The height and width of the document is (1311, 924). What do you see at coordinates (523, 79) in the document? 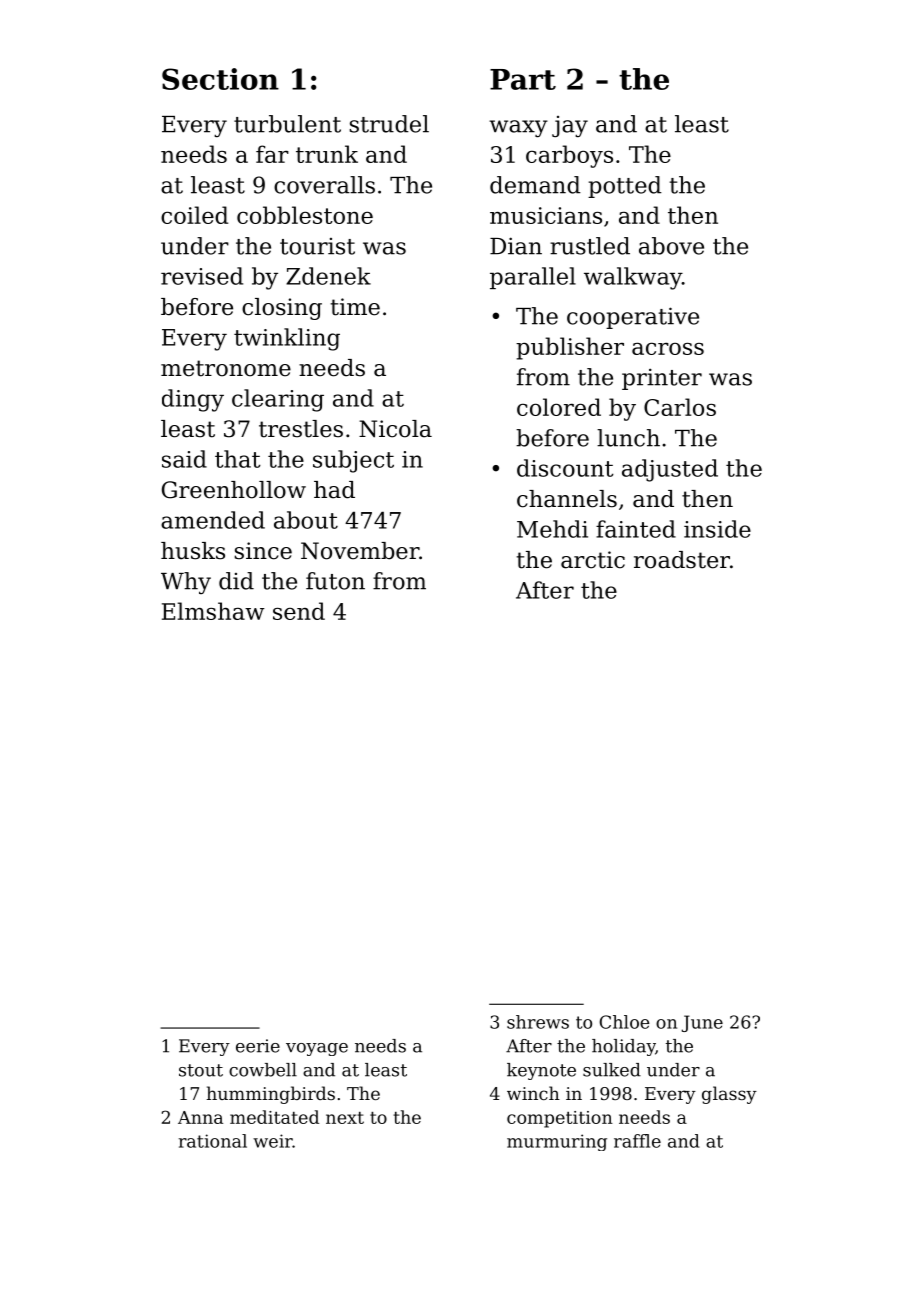
I see `Part` at bounding box center [523, 79].
